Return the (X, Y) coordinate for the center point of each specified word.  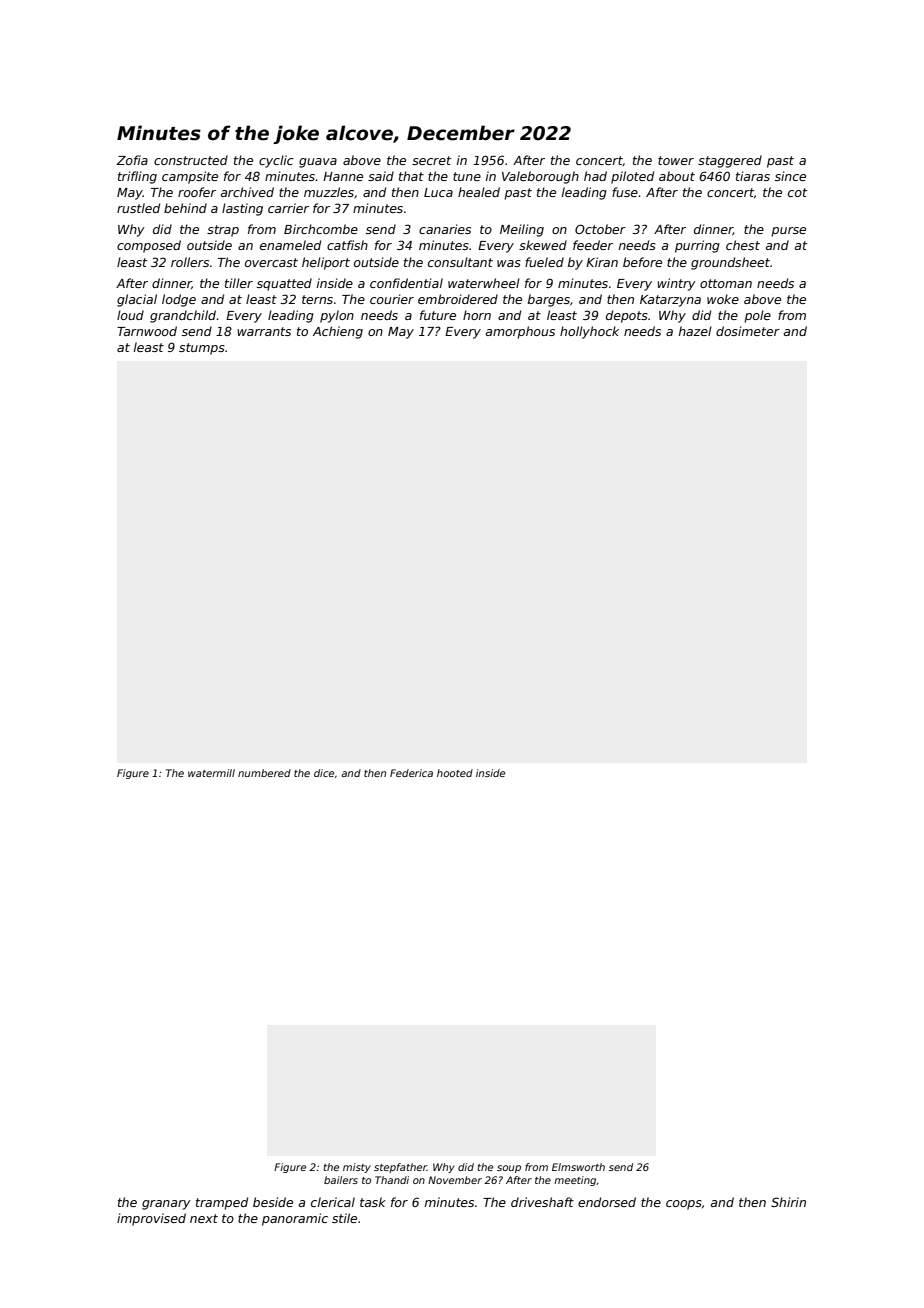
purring (697, 246)
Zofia (132, 160)
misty (357, 1168)
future (438, 315)
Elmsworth (578, 1167)
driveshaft (542, 1202)
